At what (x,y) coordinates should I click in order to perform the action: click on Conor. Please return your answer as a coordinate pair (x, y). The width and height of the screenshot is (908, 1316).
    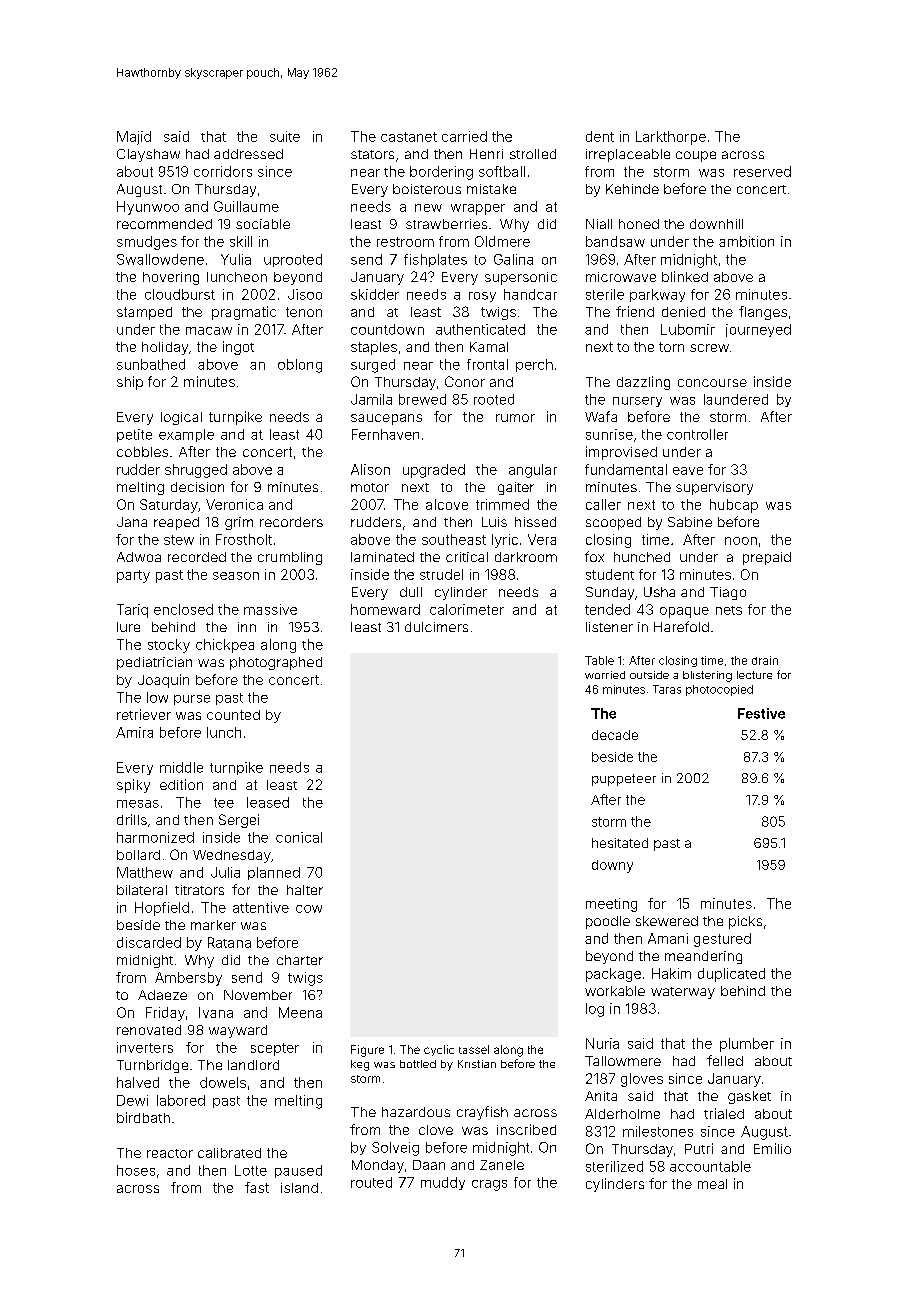
    Looking at the image, I should click on (465, 381).
